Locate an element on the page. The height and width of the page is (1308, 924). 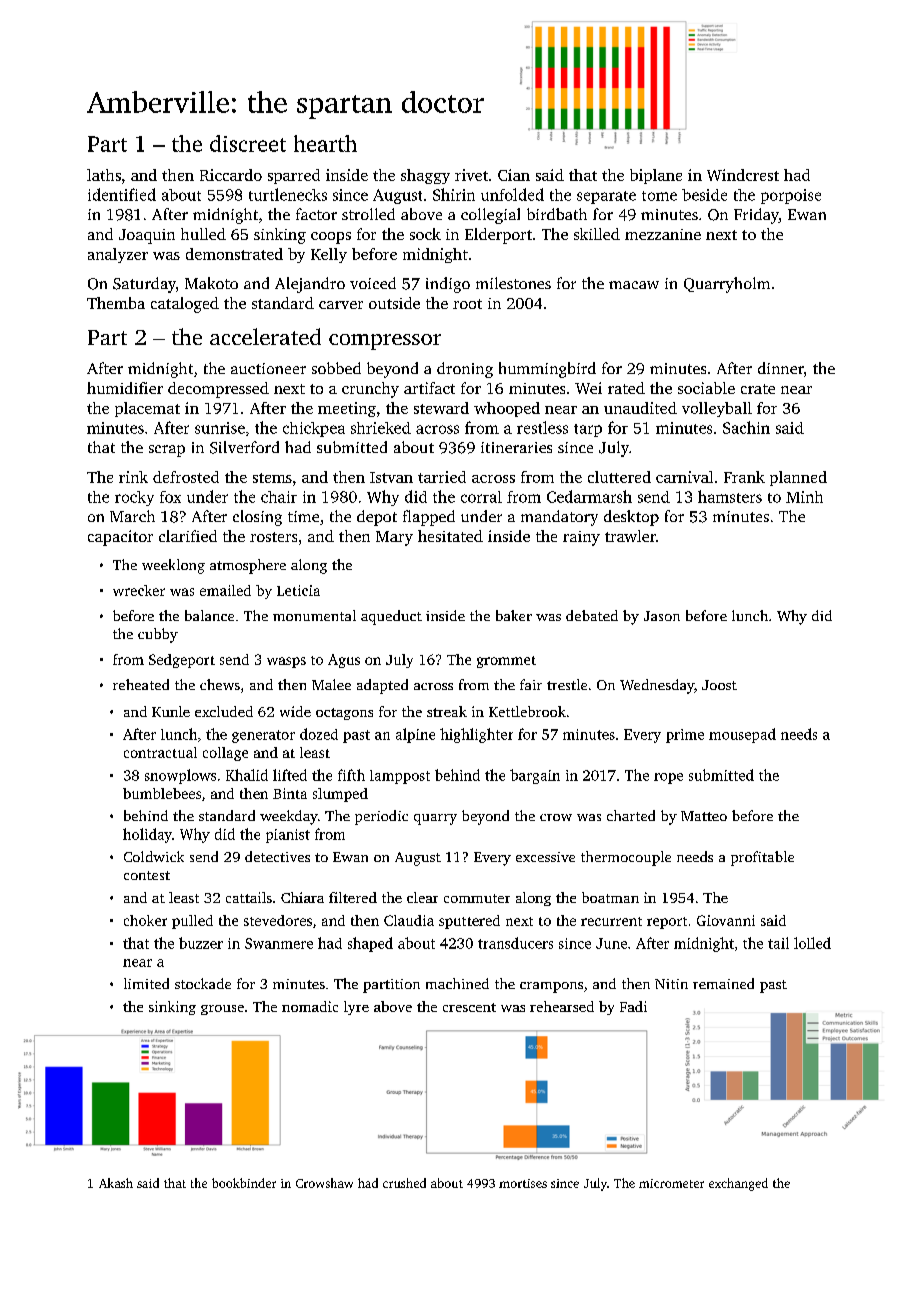
Joost is located at coordinates (719, 685).
